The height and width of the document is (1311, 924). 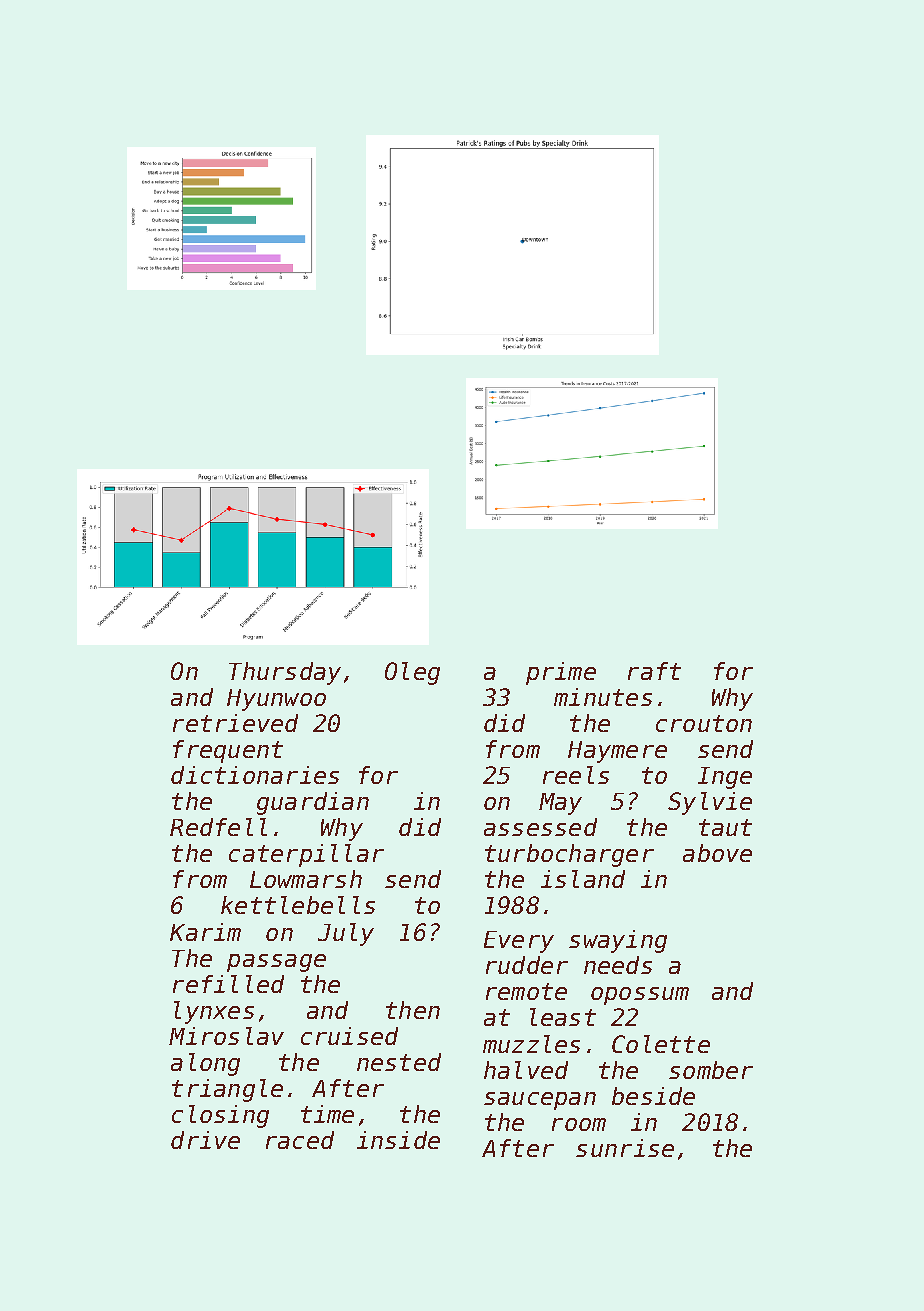 I want to click on drive, so click(x=205, y=1140).
